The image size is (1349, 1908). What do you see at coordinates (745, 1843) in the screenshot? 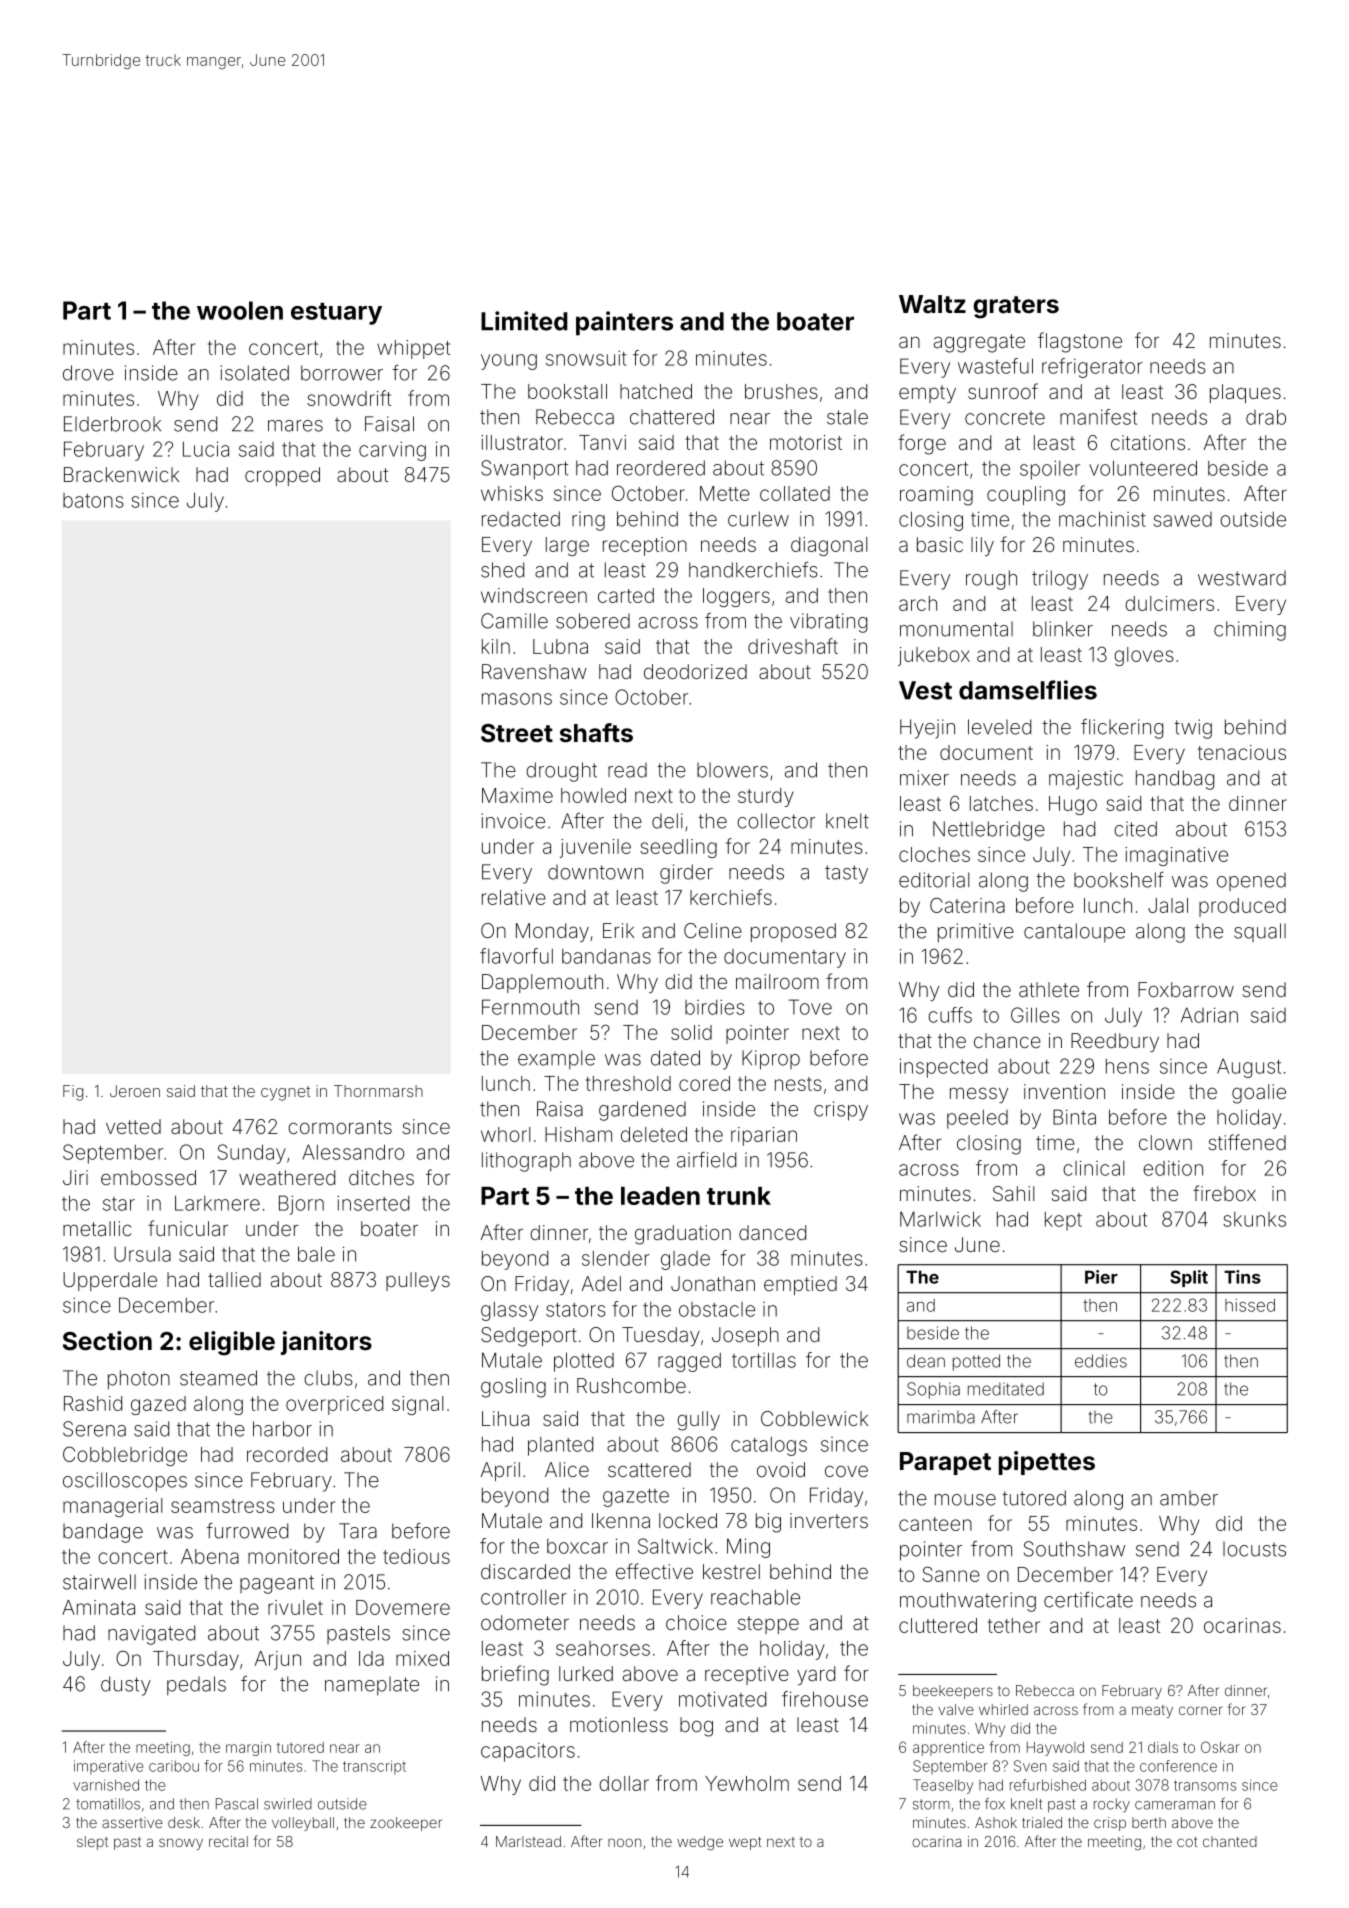
I see `wept` at bounding box center [745, 1843].
